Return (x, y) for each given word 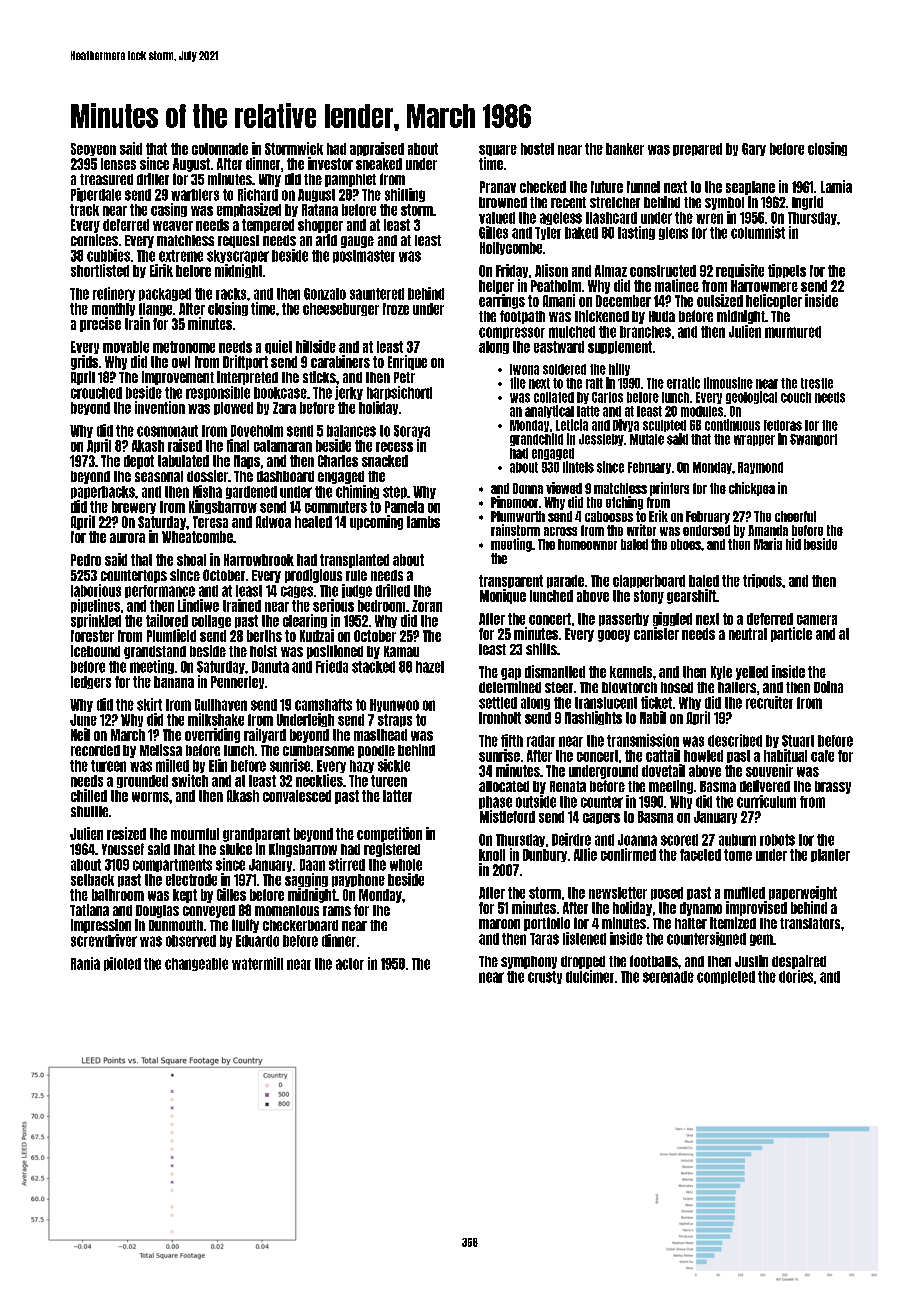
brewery (134, 507)
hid (793, 544)
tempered (268, 226)
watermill (257, 963)
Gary (754, 149)
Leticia (572, 425)
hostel (537, 149)
